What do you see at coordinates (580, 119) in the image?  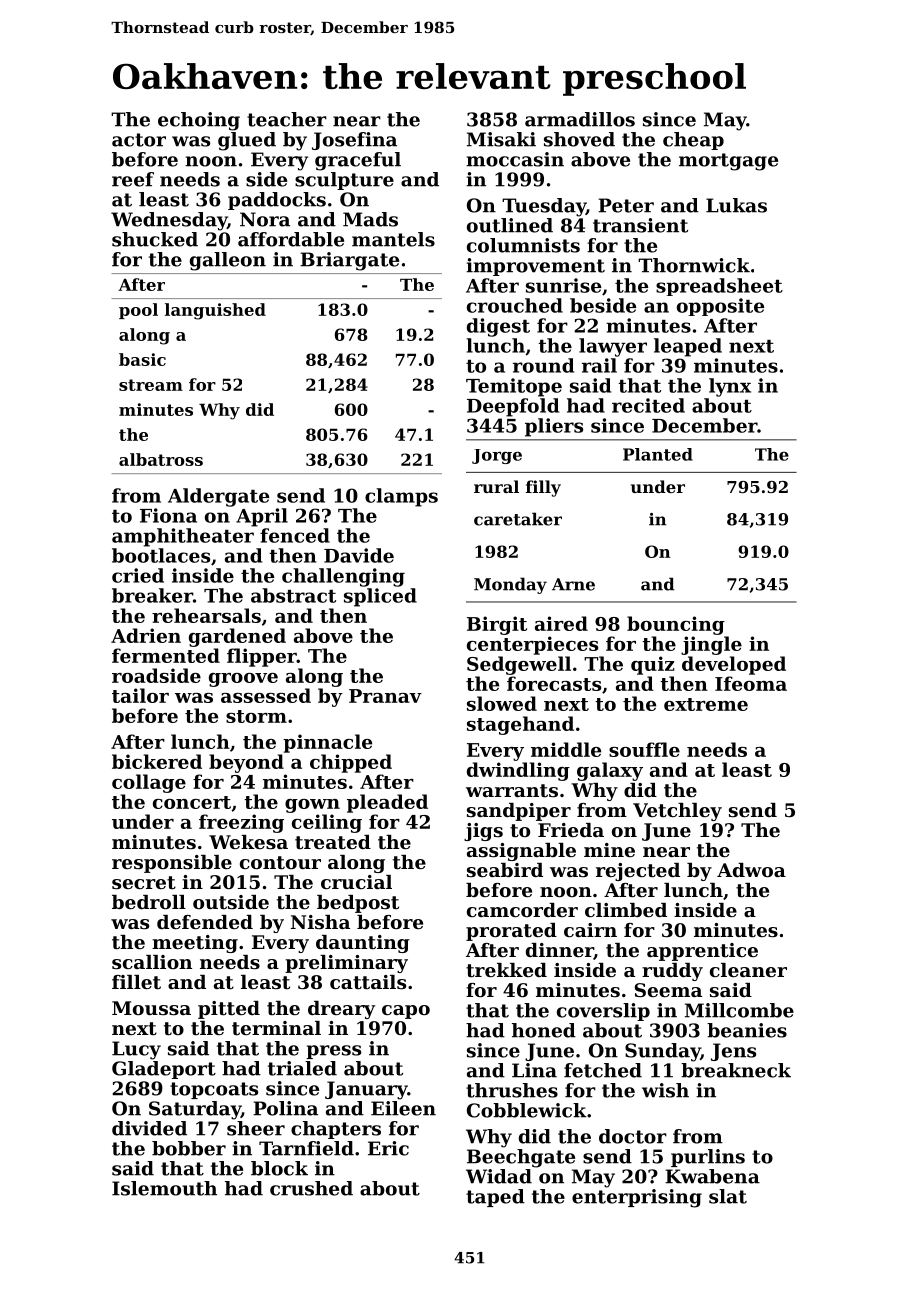 I see `armadillos` at bounding box center [580, 119].
